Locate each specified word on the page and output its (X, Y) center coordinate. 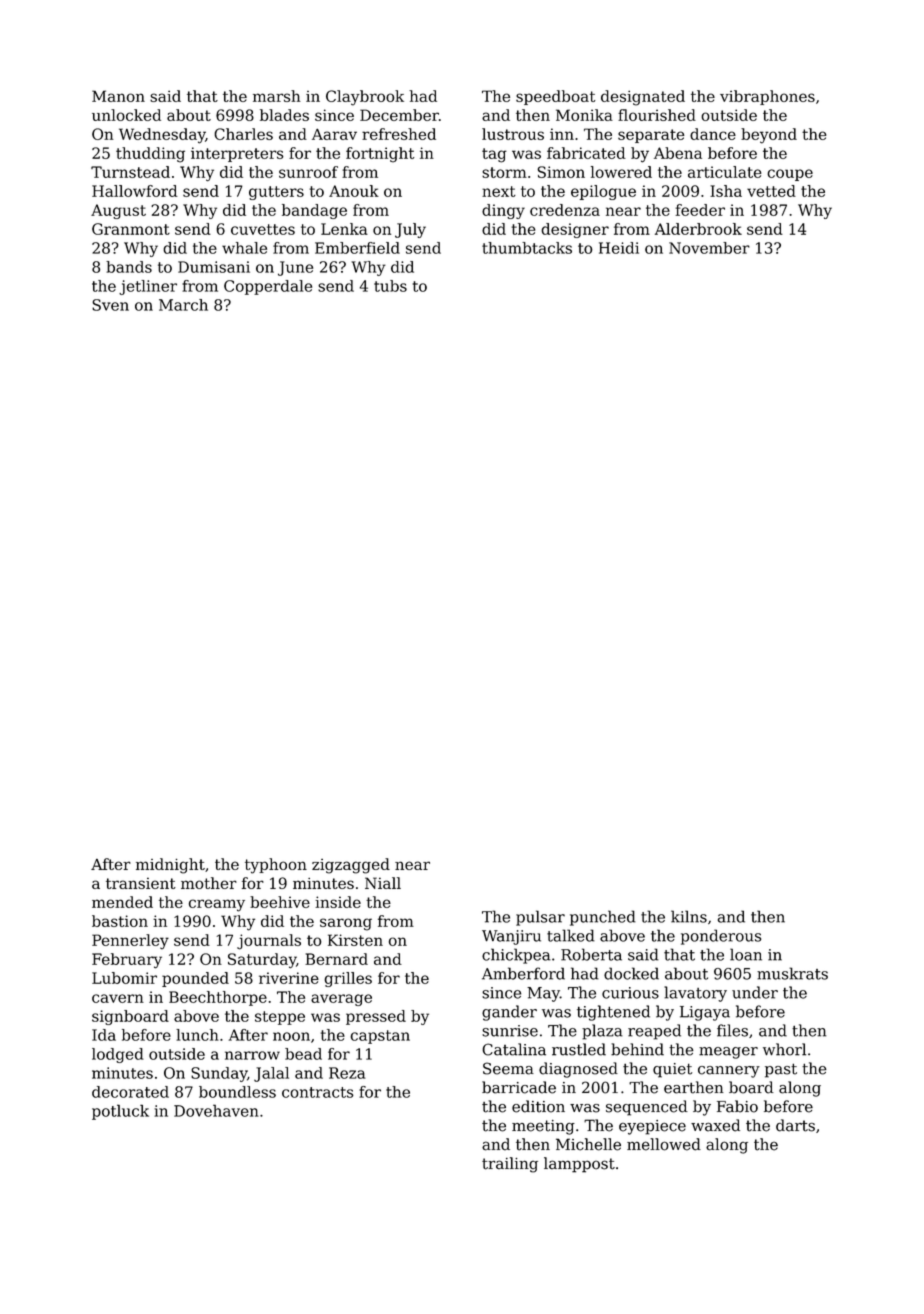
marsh (277, 96)
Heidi (619, 248)
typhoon (276, 866)
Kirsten (355, 940)
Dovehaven (216, 1110)
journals (269, 942)
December (399, 115)
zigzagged (351, 866)
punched (603, 918)
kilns (689, 916)
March (183, 305)
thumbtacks (527, 248)
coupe (790, 175)
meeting (543, 1127)
